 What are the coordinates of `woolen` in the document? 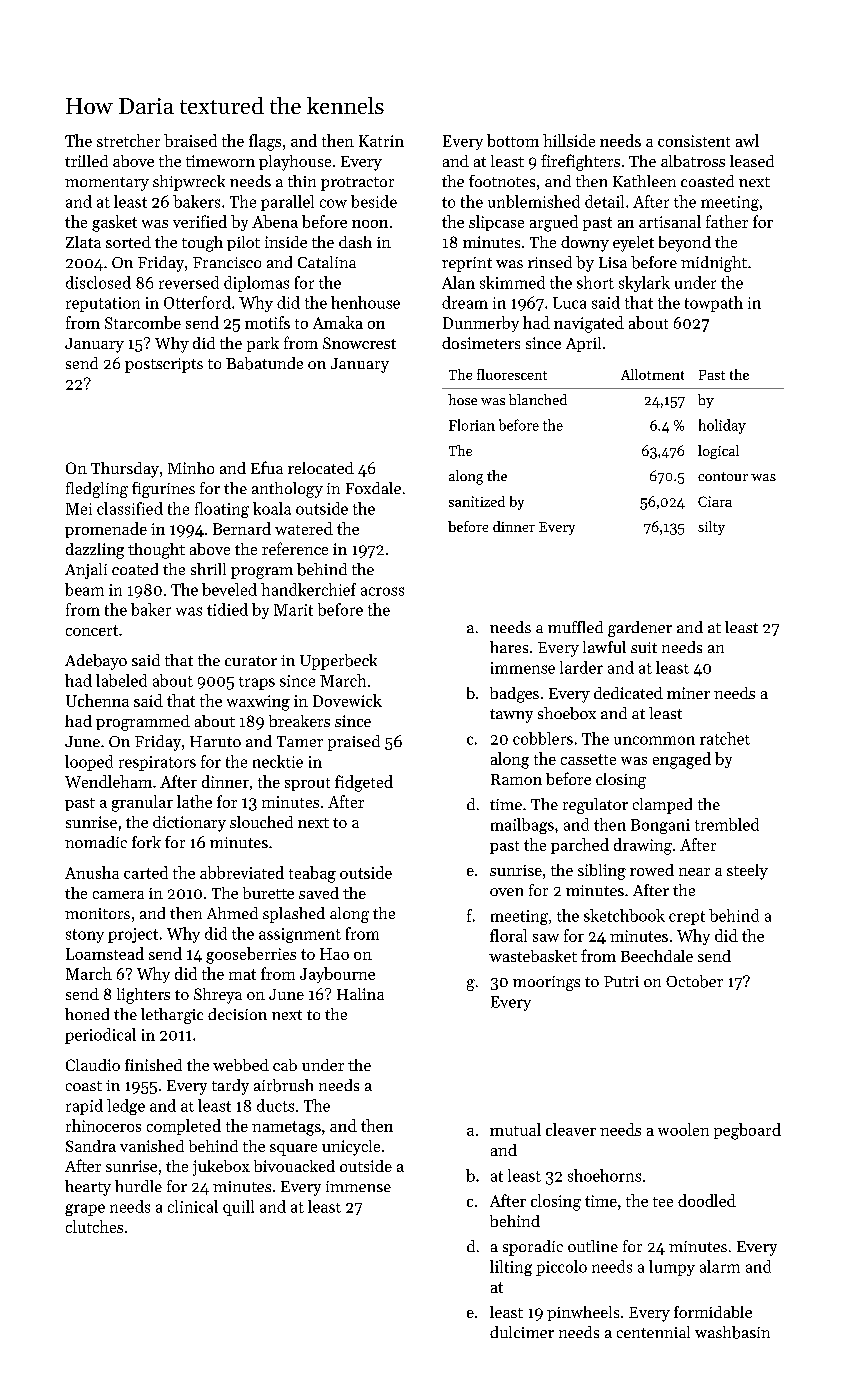 It's located at (683, 1129).
